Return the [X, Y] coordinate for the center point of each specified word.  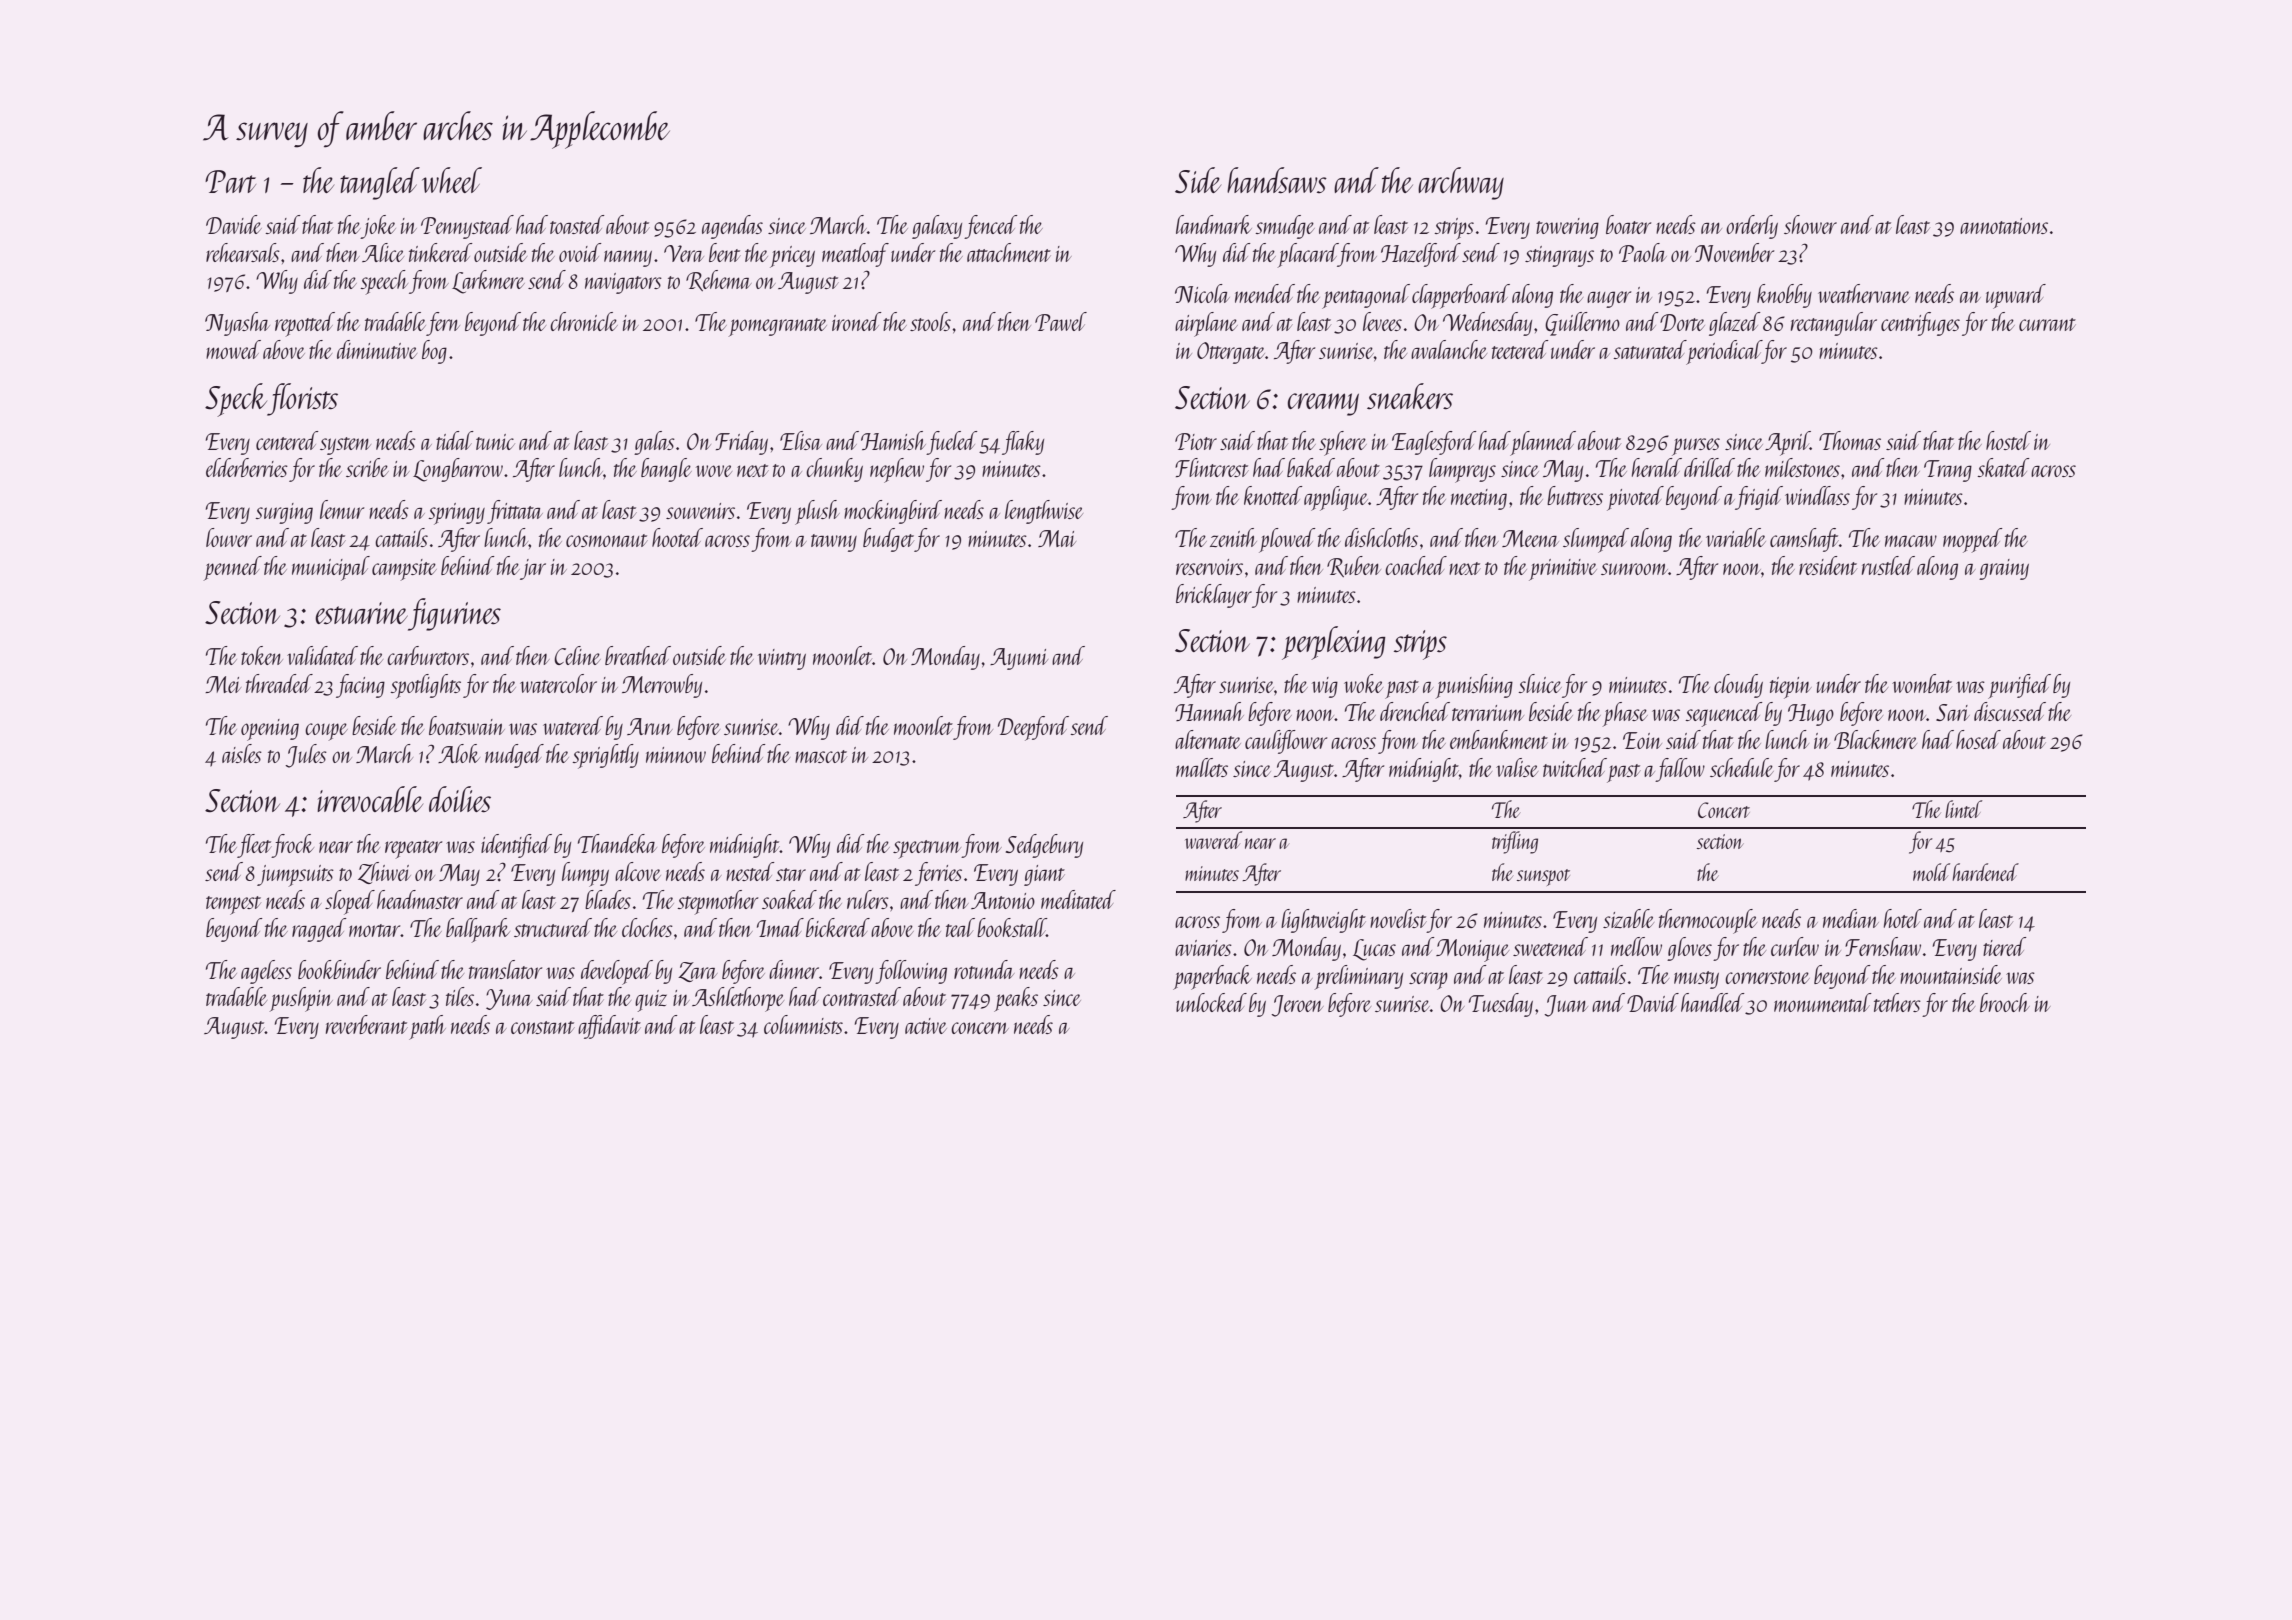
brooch [2005, 1002]
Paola [1643, 252]
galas [654, 443]
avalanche [1449, 349]
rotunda [984, 969]
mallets [1202, 767]
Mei [223, 684]
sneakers [1410, 396]
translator [505, 969]
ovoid [580, 252]
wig [1325, 687]
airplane [1206, 324]
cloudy [1738, 686]
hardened [1985, 872]
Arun [650, 726]
